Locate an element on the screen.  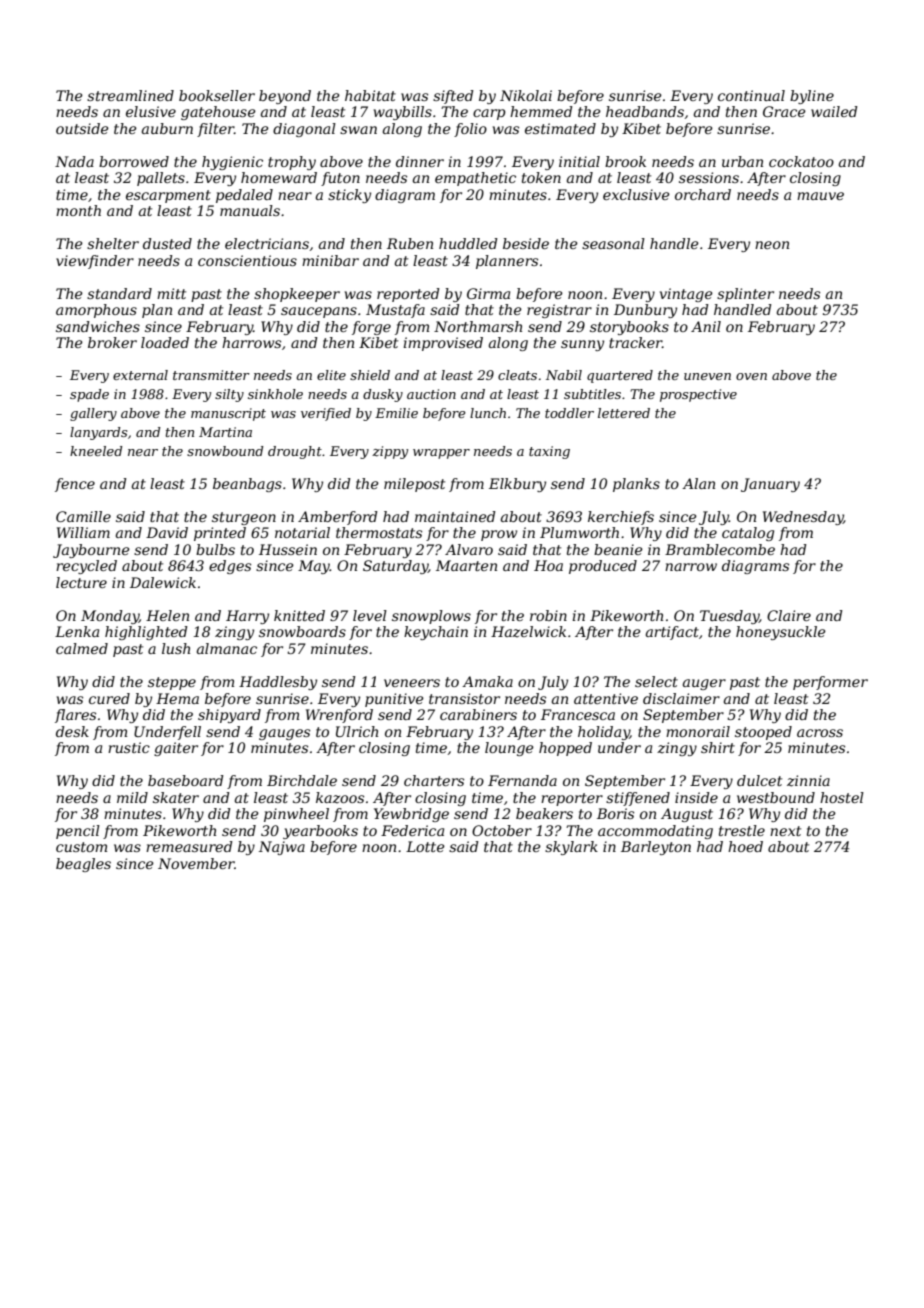
hygienic is located at coordinates (232, 163).
